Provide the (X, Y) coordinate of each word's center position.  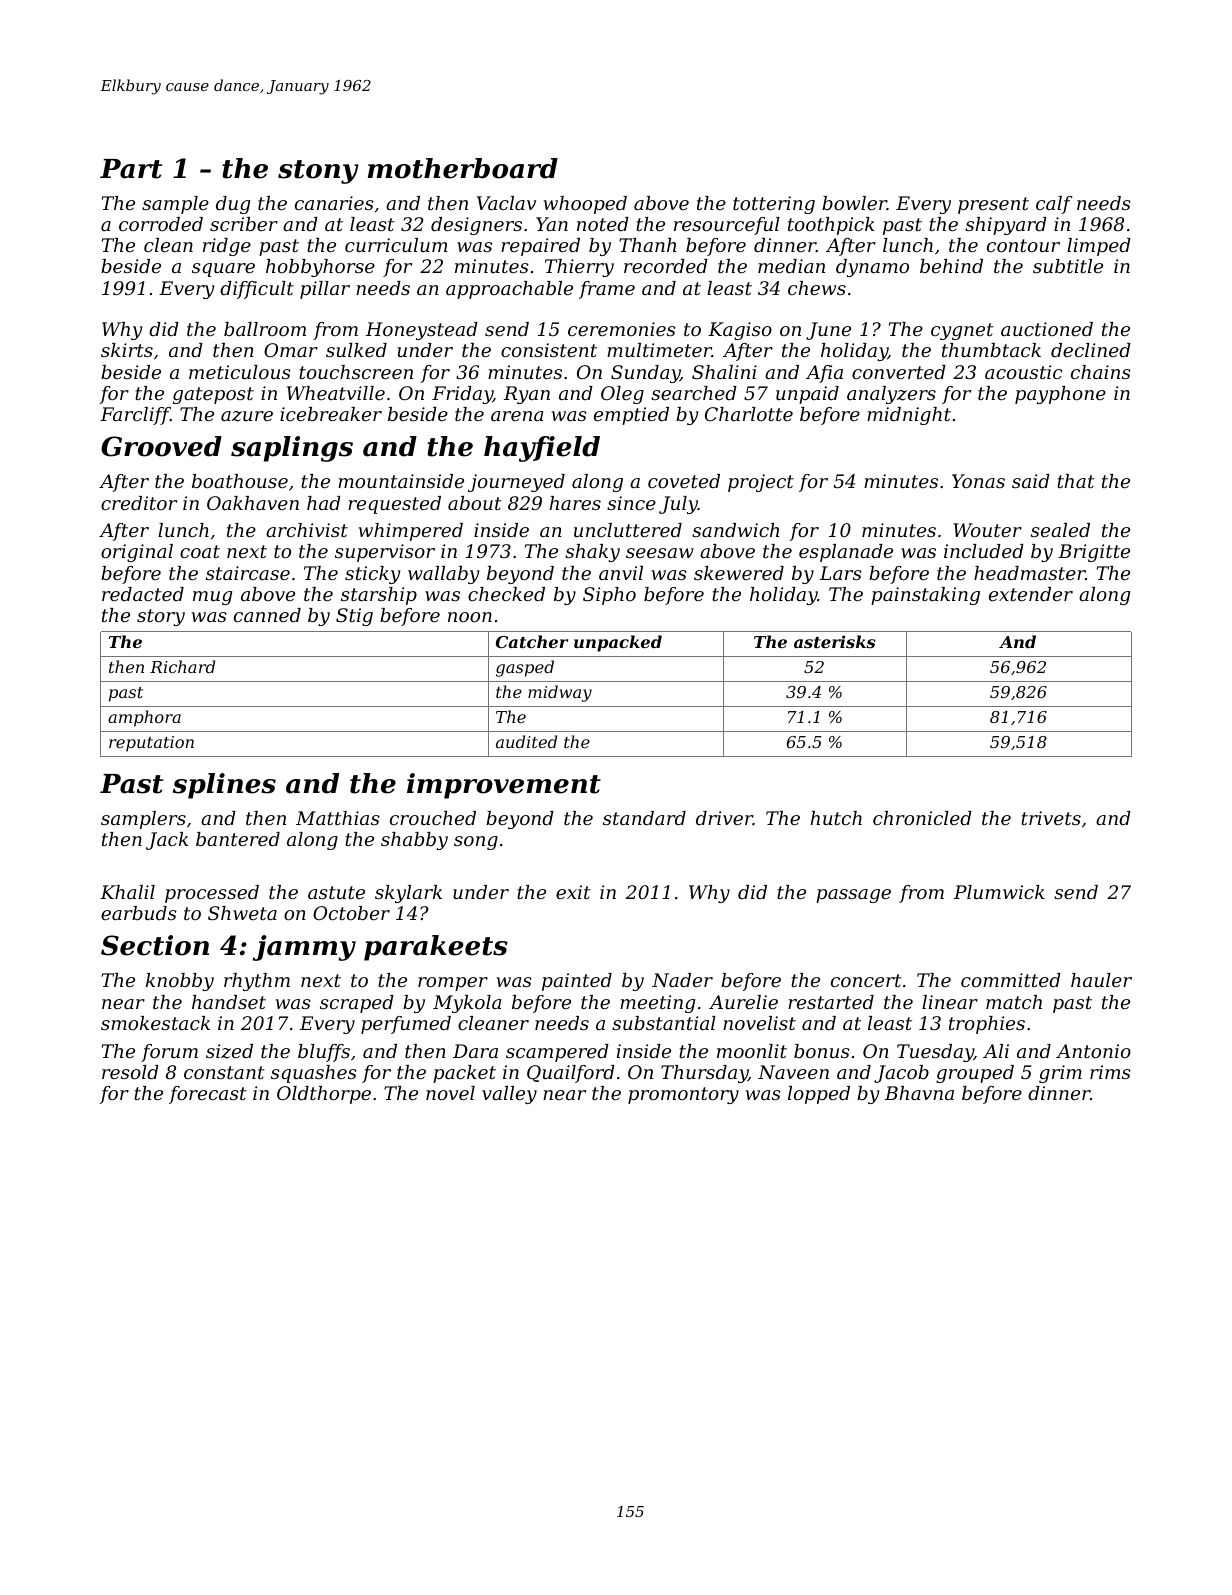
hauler (1101, 980)
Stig (354, 617)
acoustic (1023, 372)
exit (573, 892)
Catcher (532, 641)
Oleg (622, 395)
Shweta (242, 913)
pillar (325, 290)
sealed (1060, 530)
